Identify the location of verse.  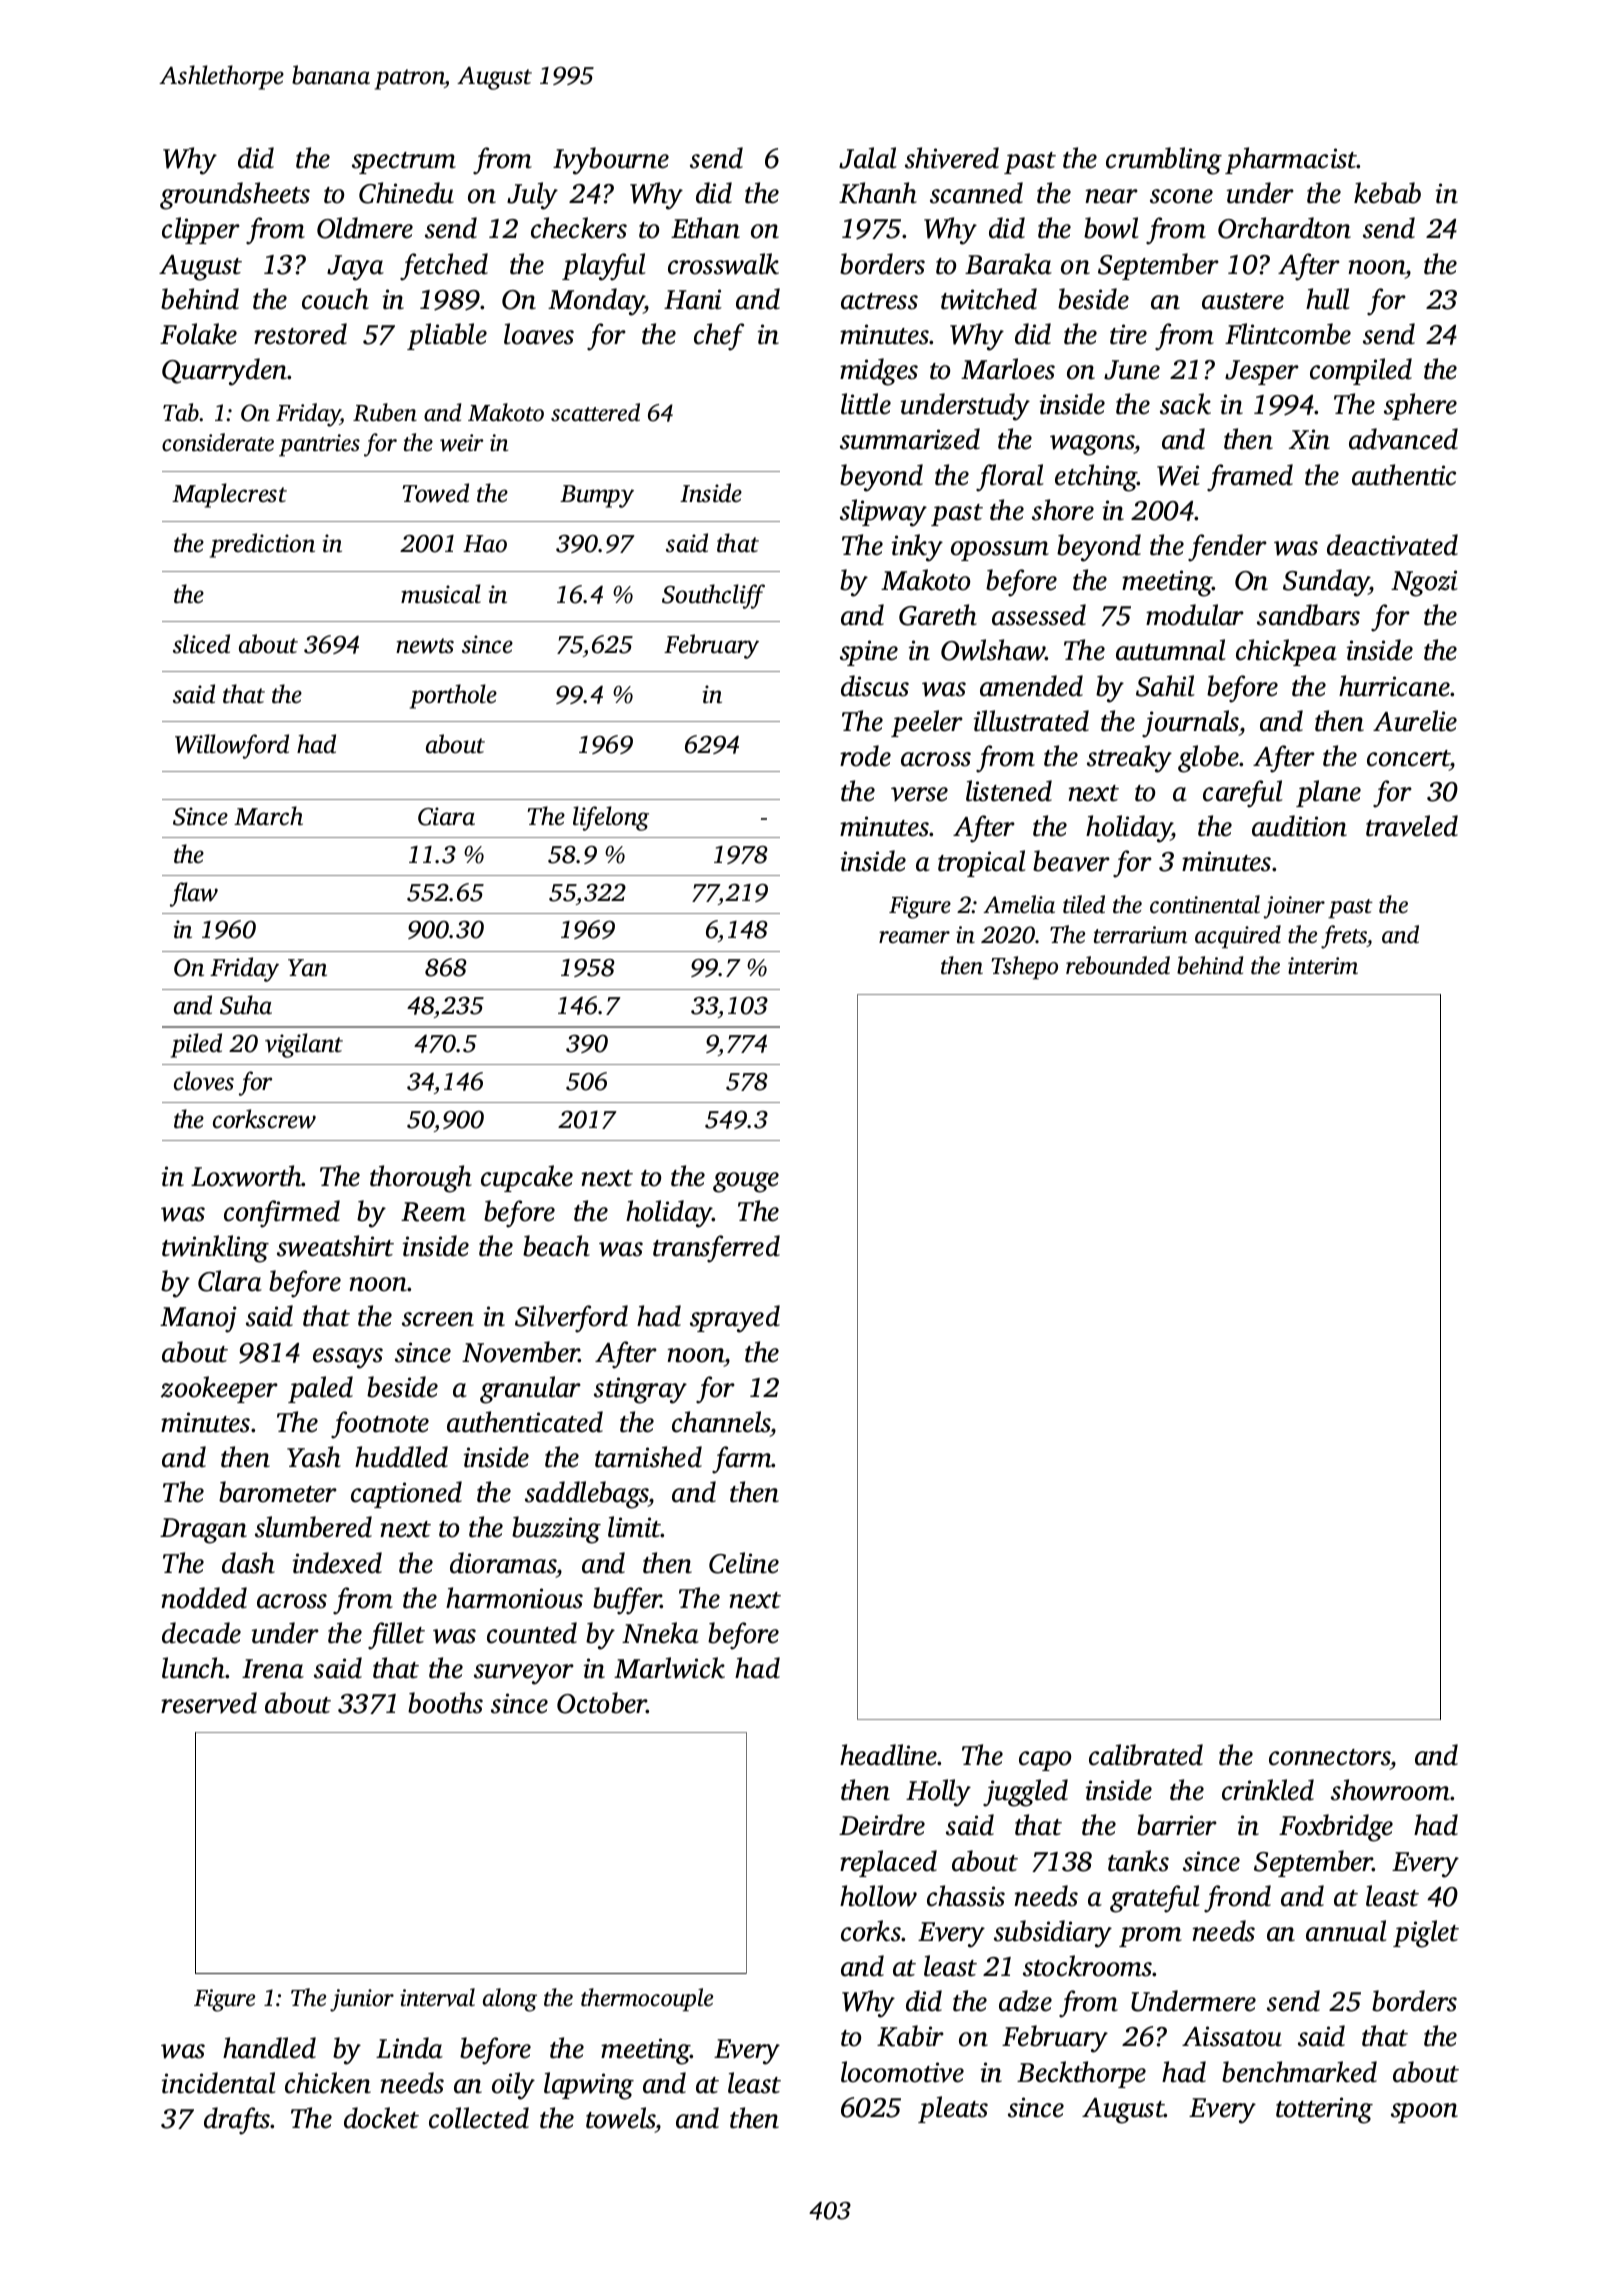
(919, 794).
